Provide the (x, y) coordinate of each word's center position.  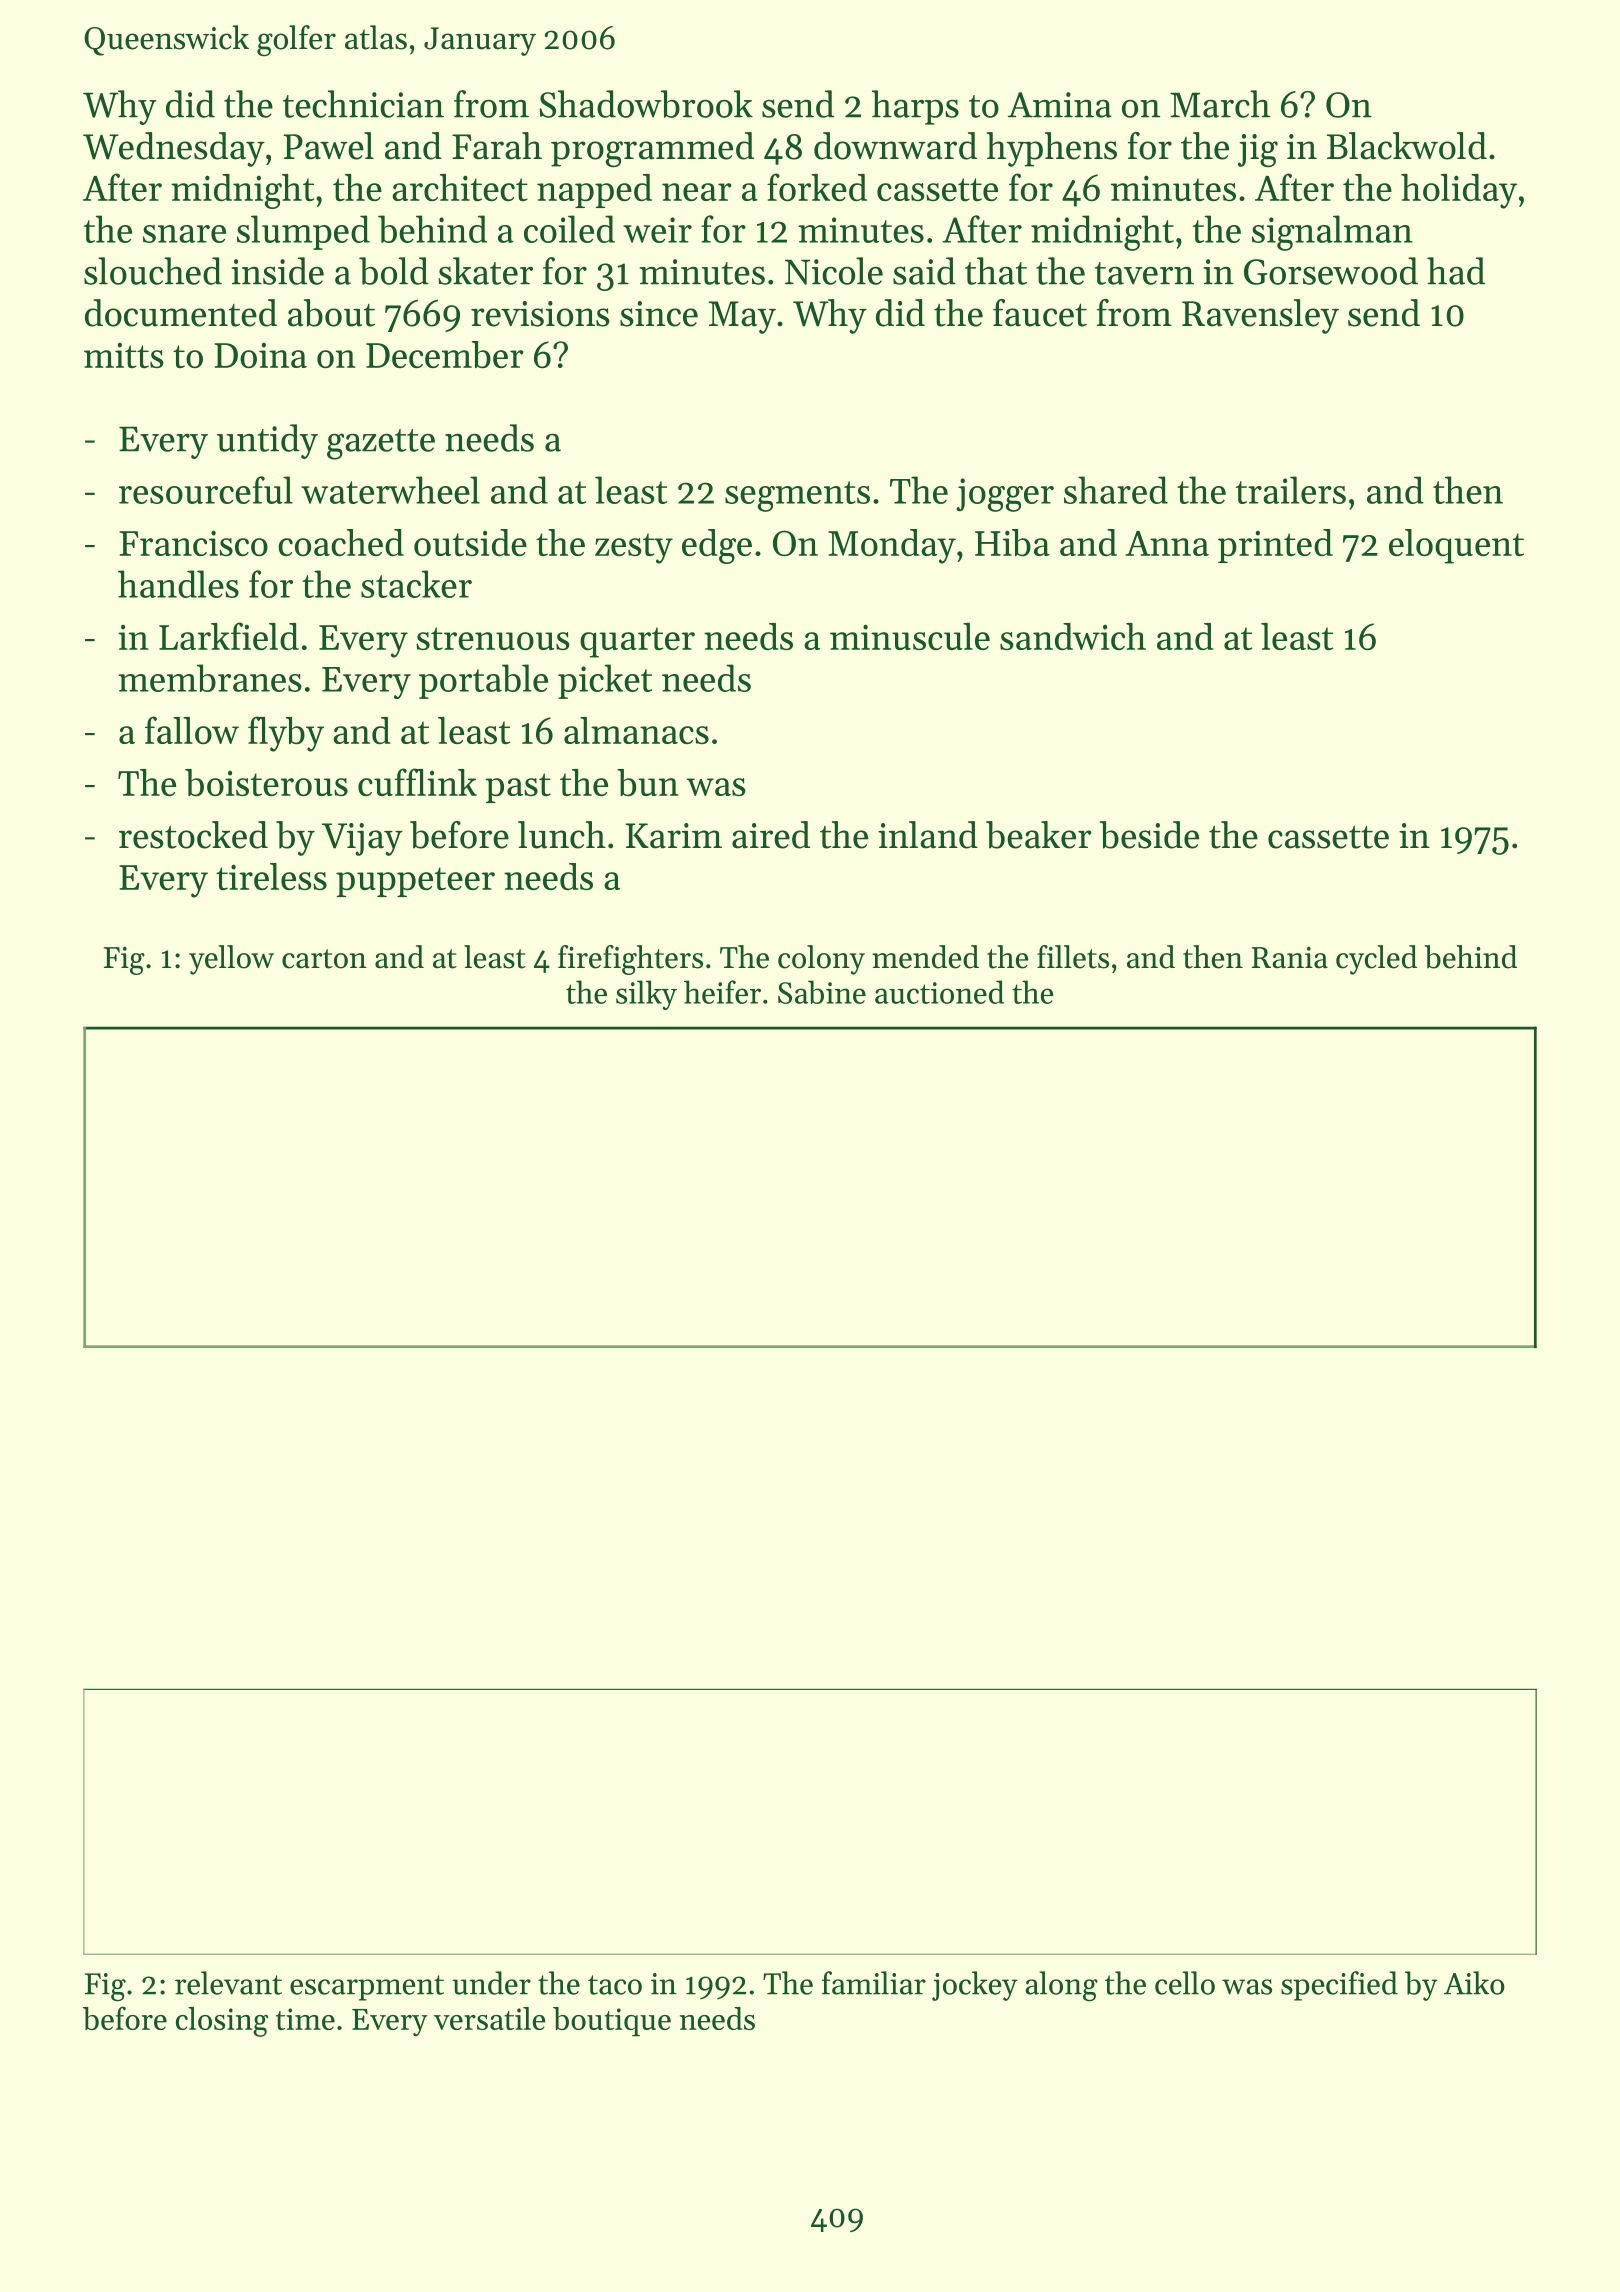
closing (222, 2022)
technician (363, 104)
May (742, 317)
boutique (612, 2022)
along (1061, 1986)
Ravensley (1260, 316)
